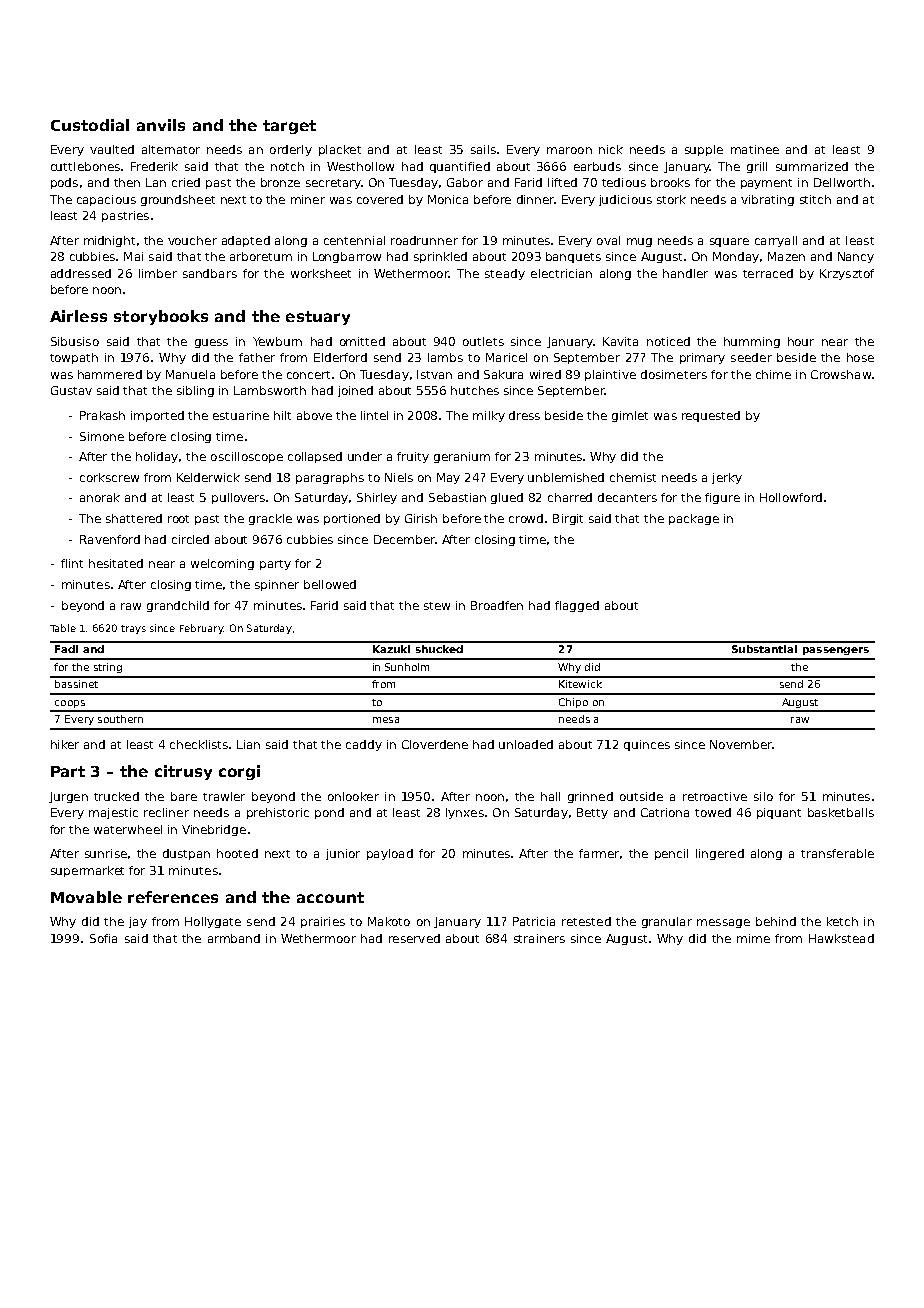 This screenshot has height=1308, width=924. What do you see at coordinates (841, 938) in the screenshot?
I see `Hawkstead` at bounding box center [841, 938].
